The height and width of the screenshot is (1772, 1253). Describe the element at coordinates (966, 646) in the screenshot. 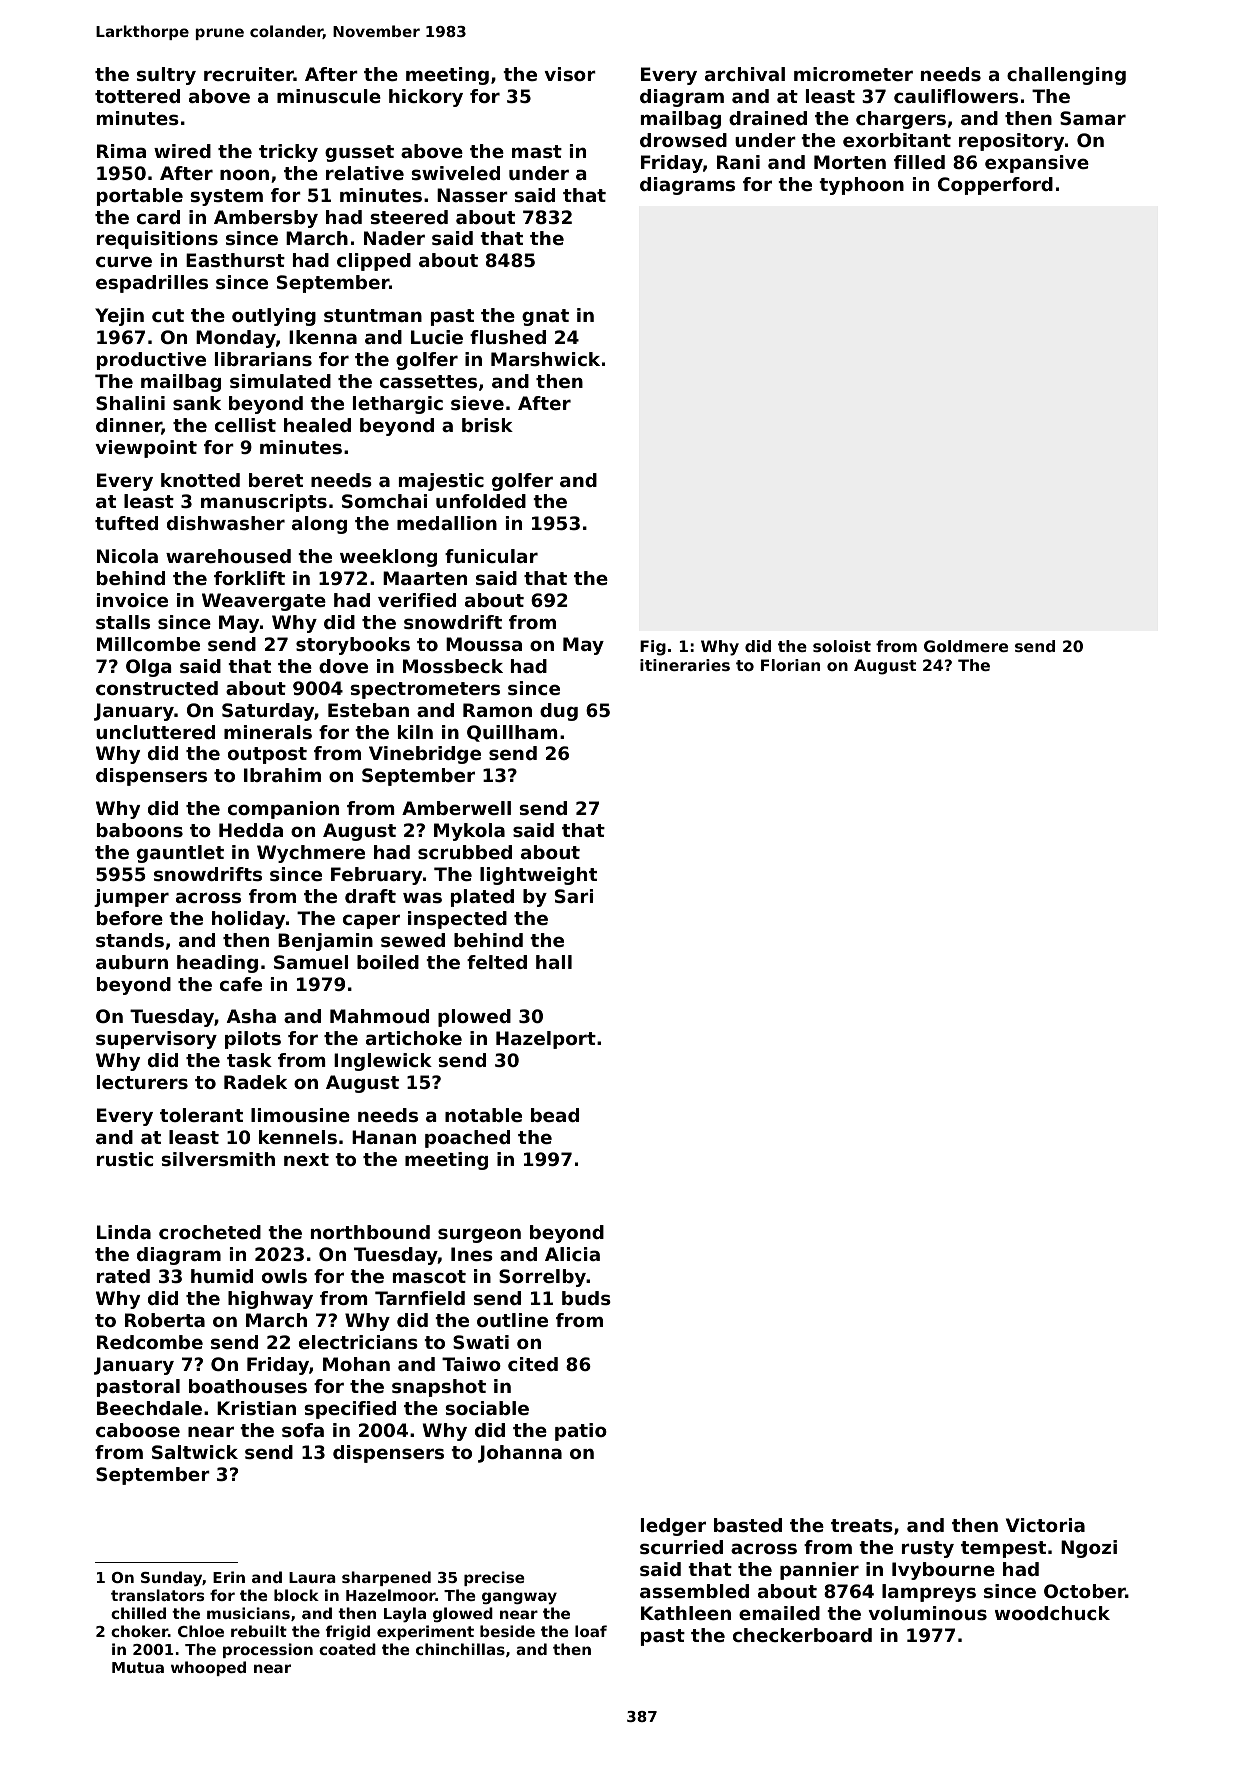

I see `Goldmere` at that location.
